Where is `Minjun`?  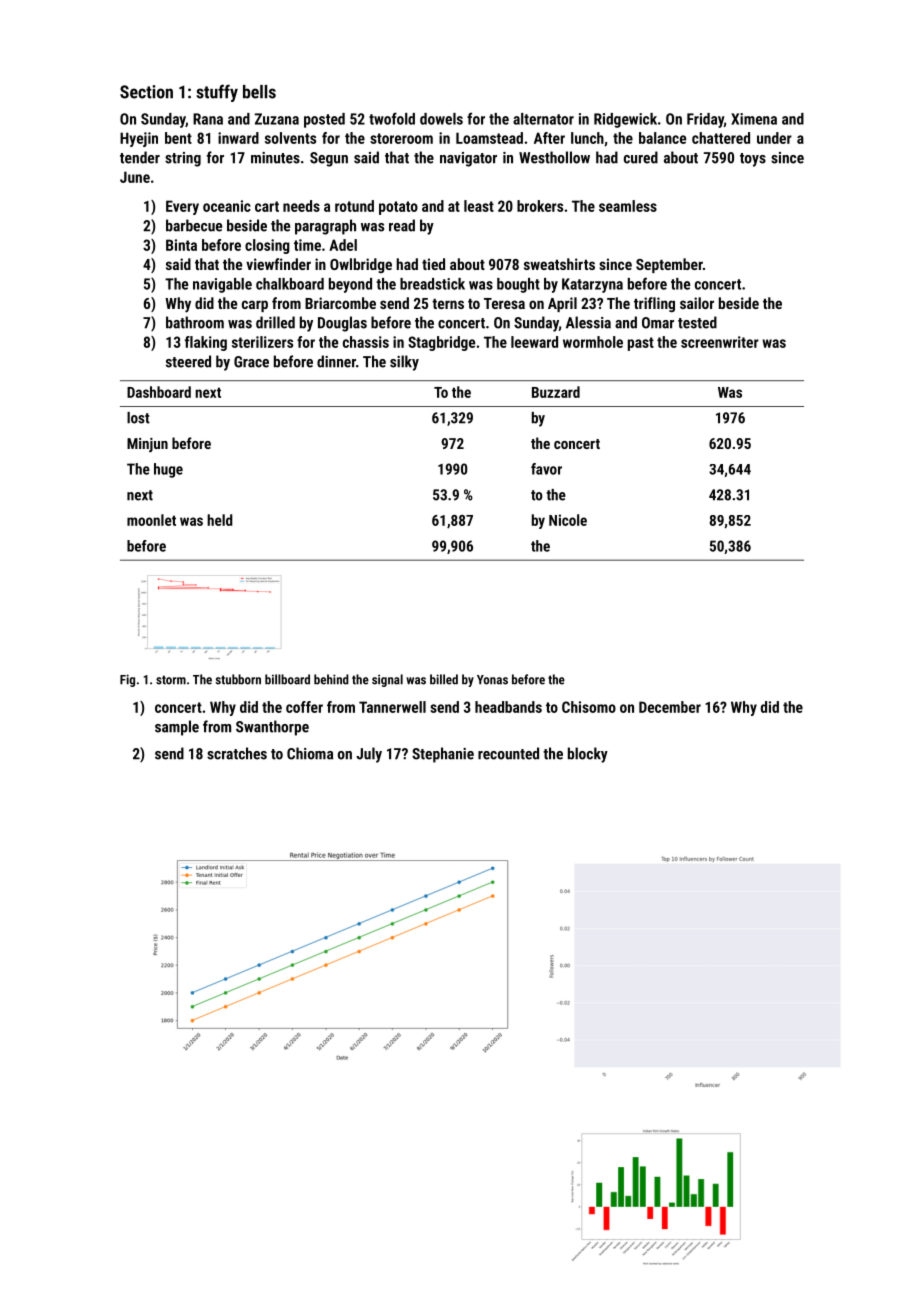
Minjun is located at coordinates (147, 445).
